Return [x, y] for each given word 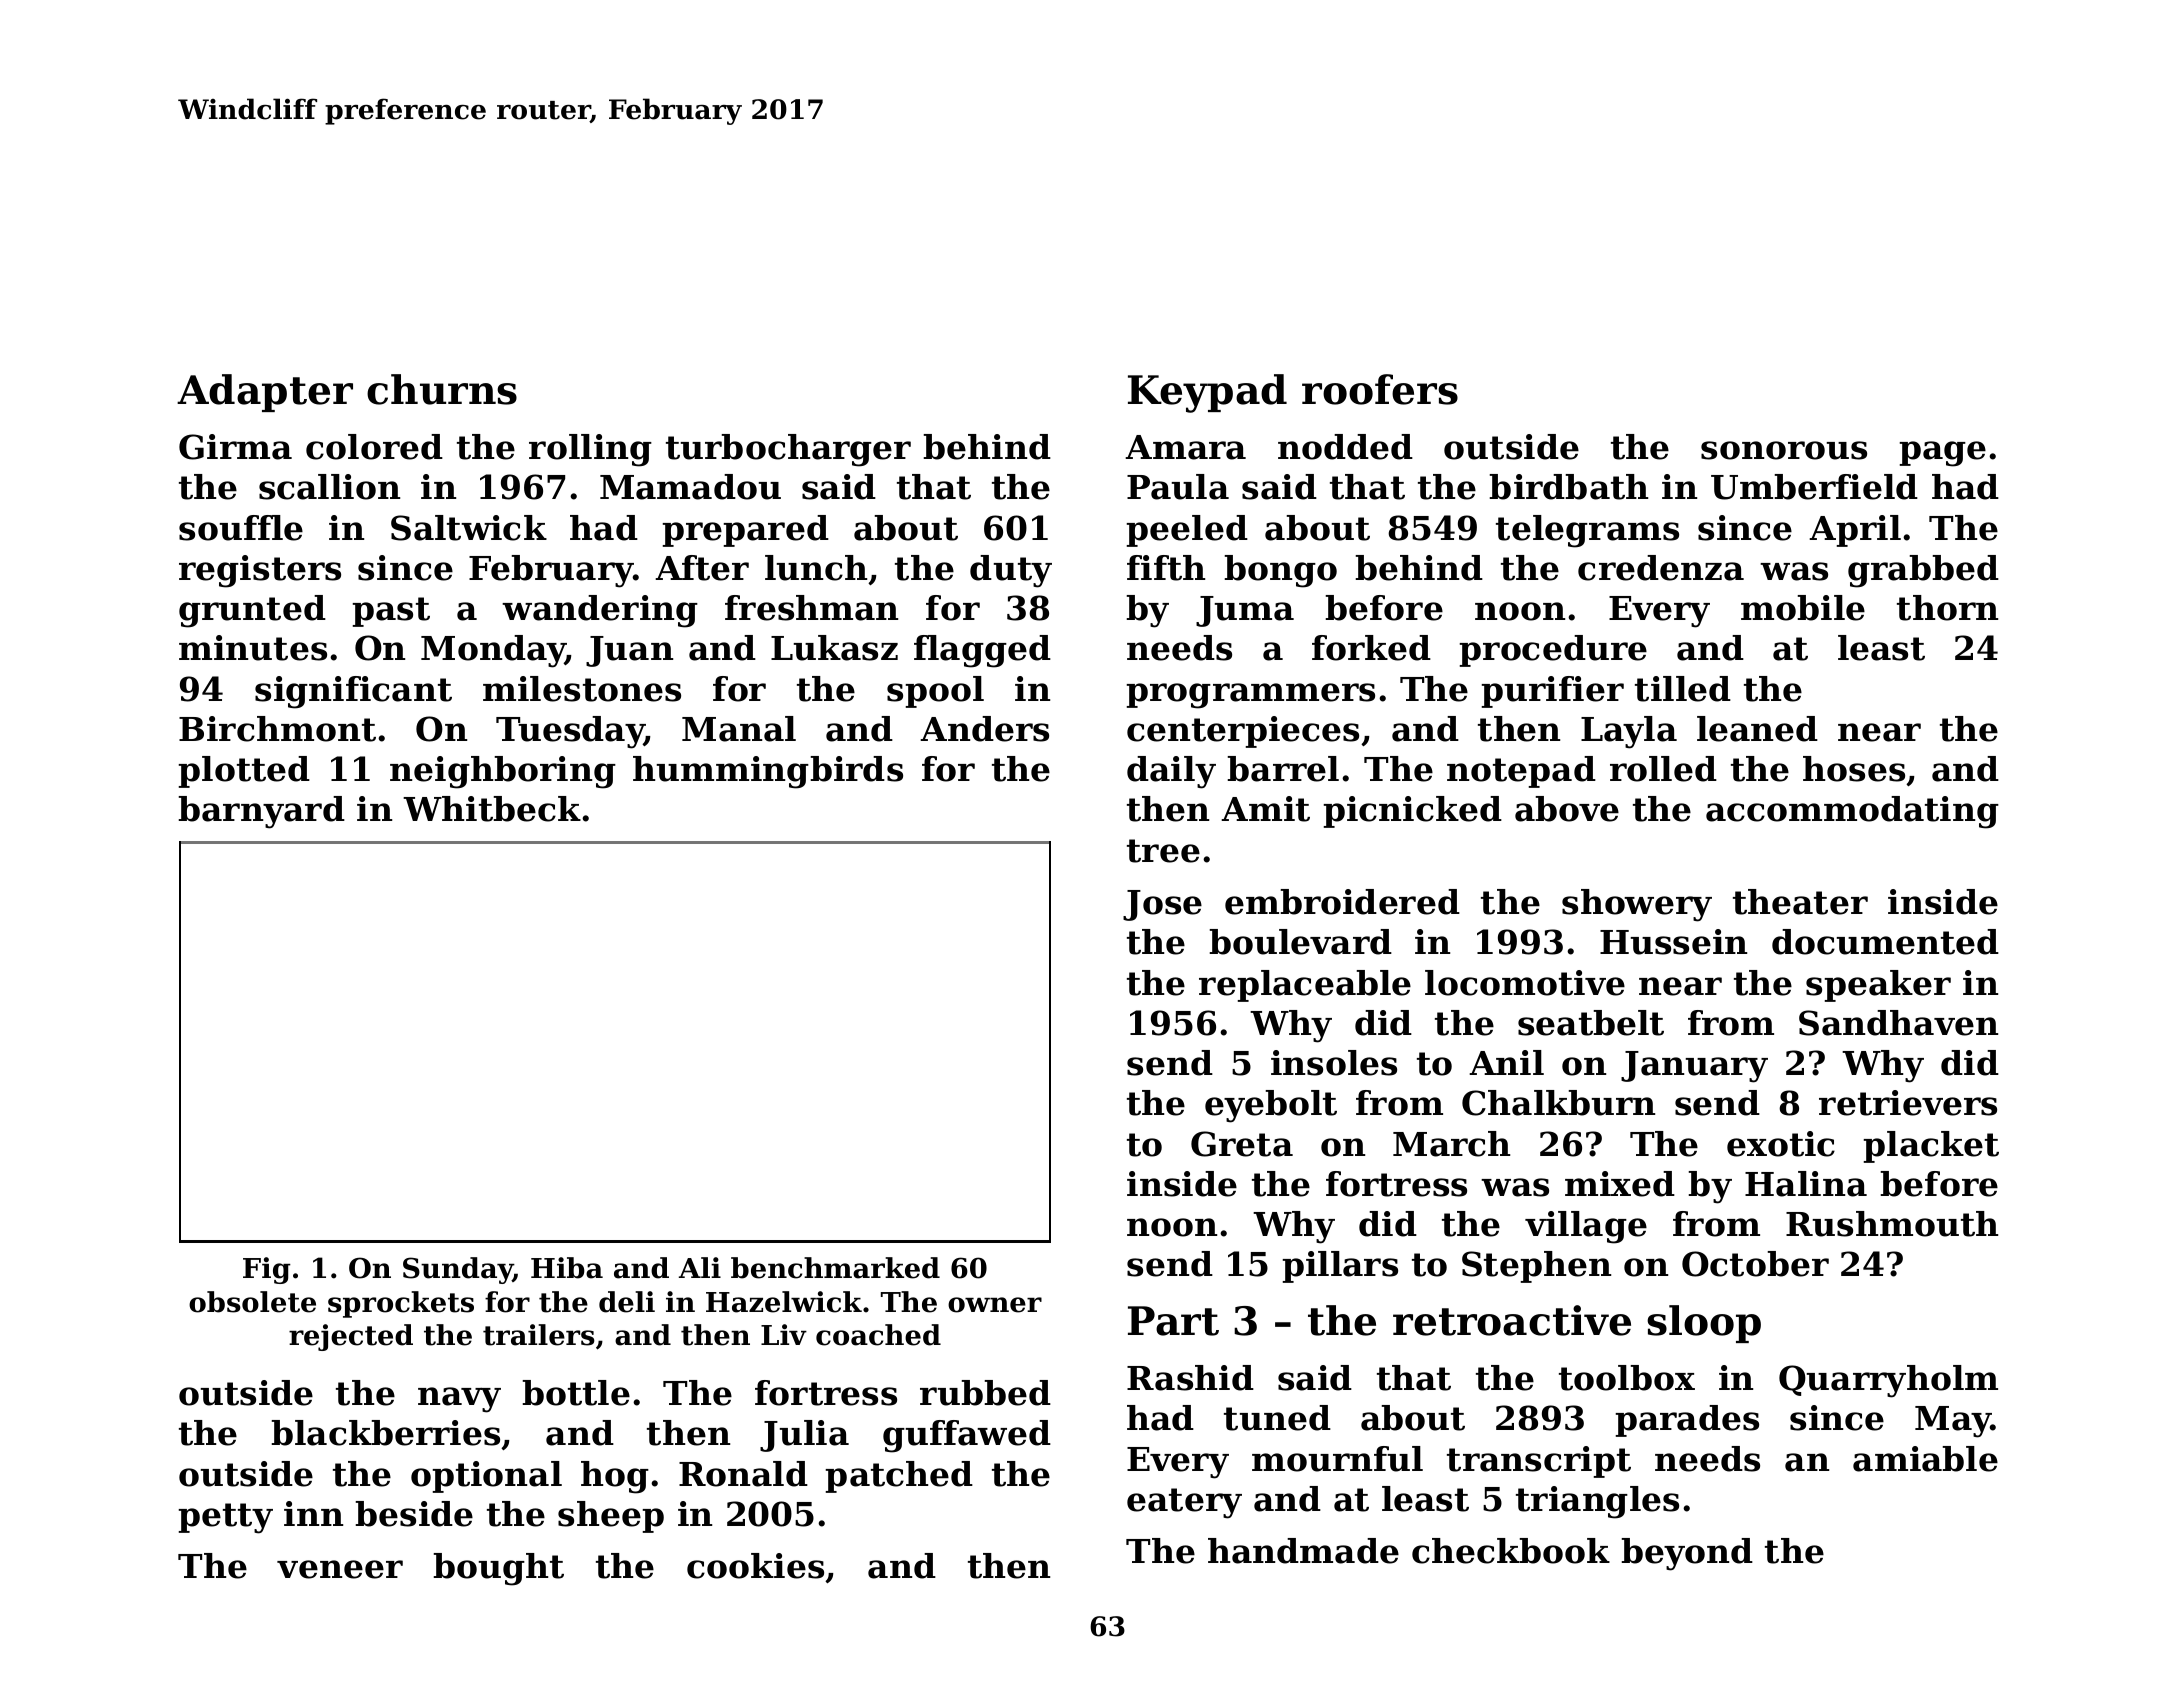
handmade [1303, 1551]
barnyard [261, 812]
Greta [1242, 1144]
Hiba [567, 1268]
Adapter [265, 393]
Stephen [1536, 1267]
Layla [1629, 732]
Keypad [1207, 393]
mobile [1803, 608]
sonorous [1784, 450]
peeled [1187, 531]
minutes [253, 648]
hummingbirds [768, 772]
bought [498, 1569]
